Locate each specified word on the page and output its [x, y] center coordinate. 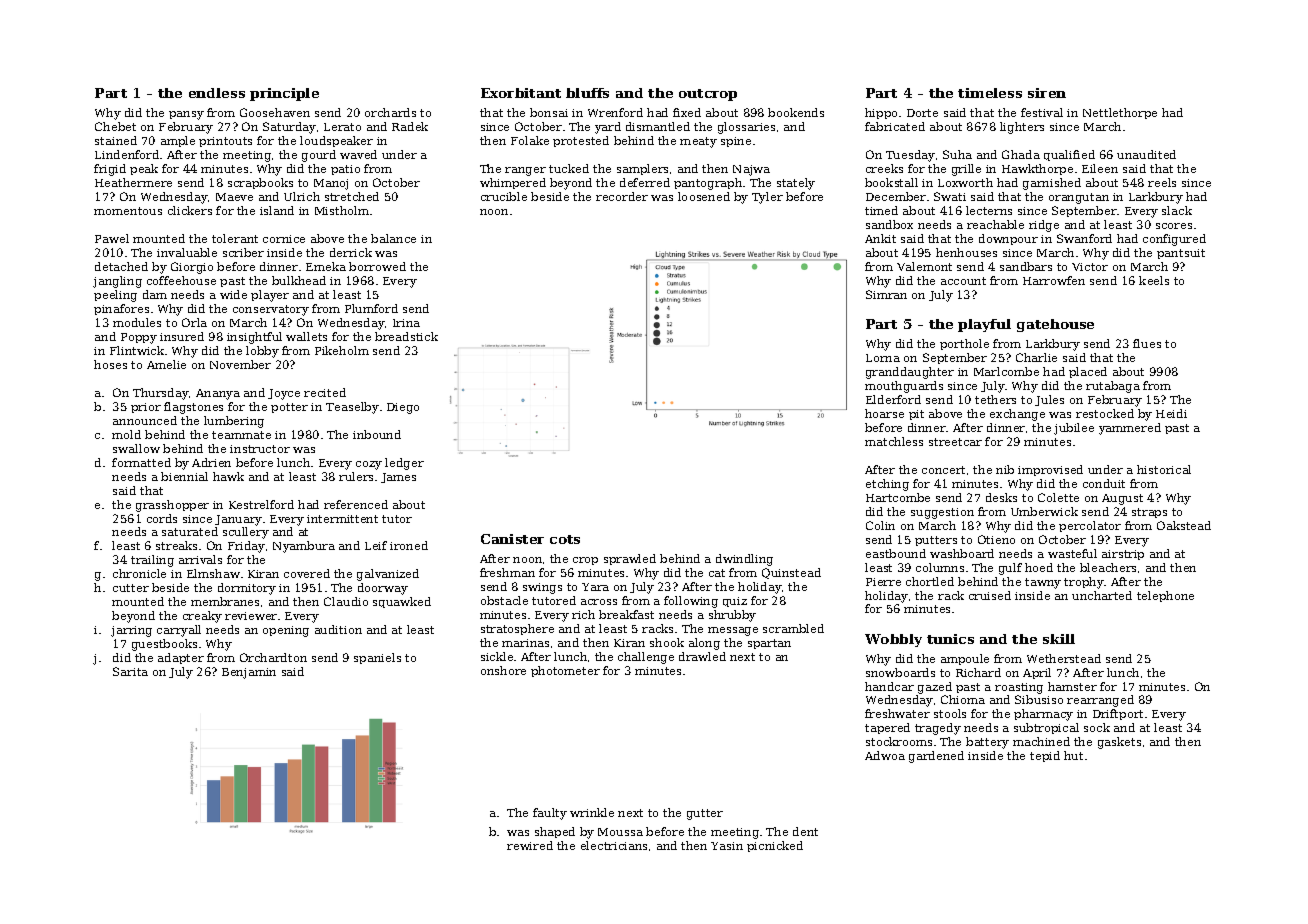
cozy [369, 465]
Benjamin [249, 673]
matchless [894, 441]
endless [217, 93]
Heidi [1171, 413]
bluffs [587, 93]
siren [1047, 93]
